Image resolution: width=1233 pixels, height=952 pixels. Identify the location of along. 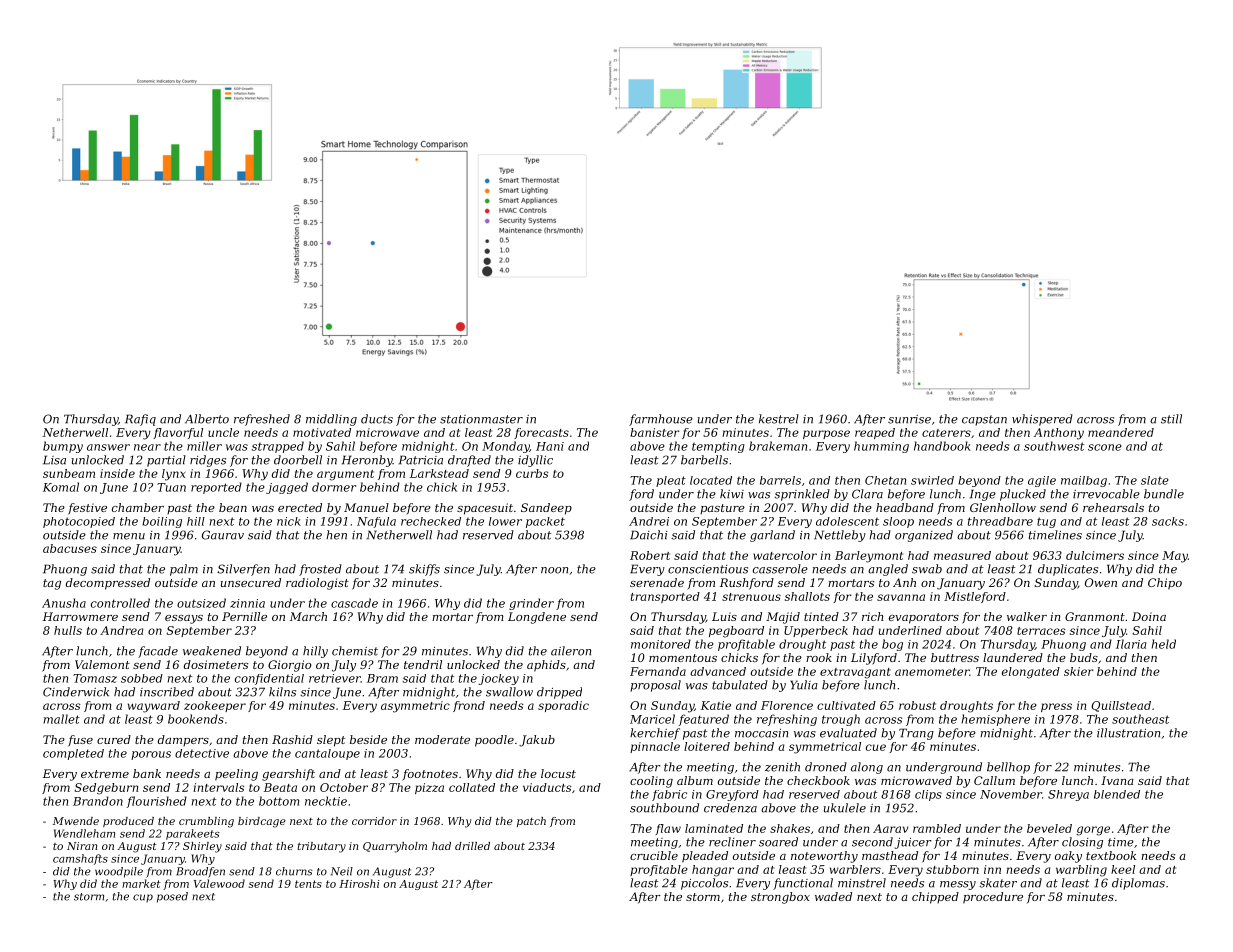
(867, 768).
